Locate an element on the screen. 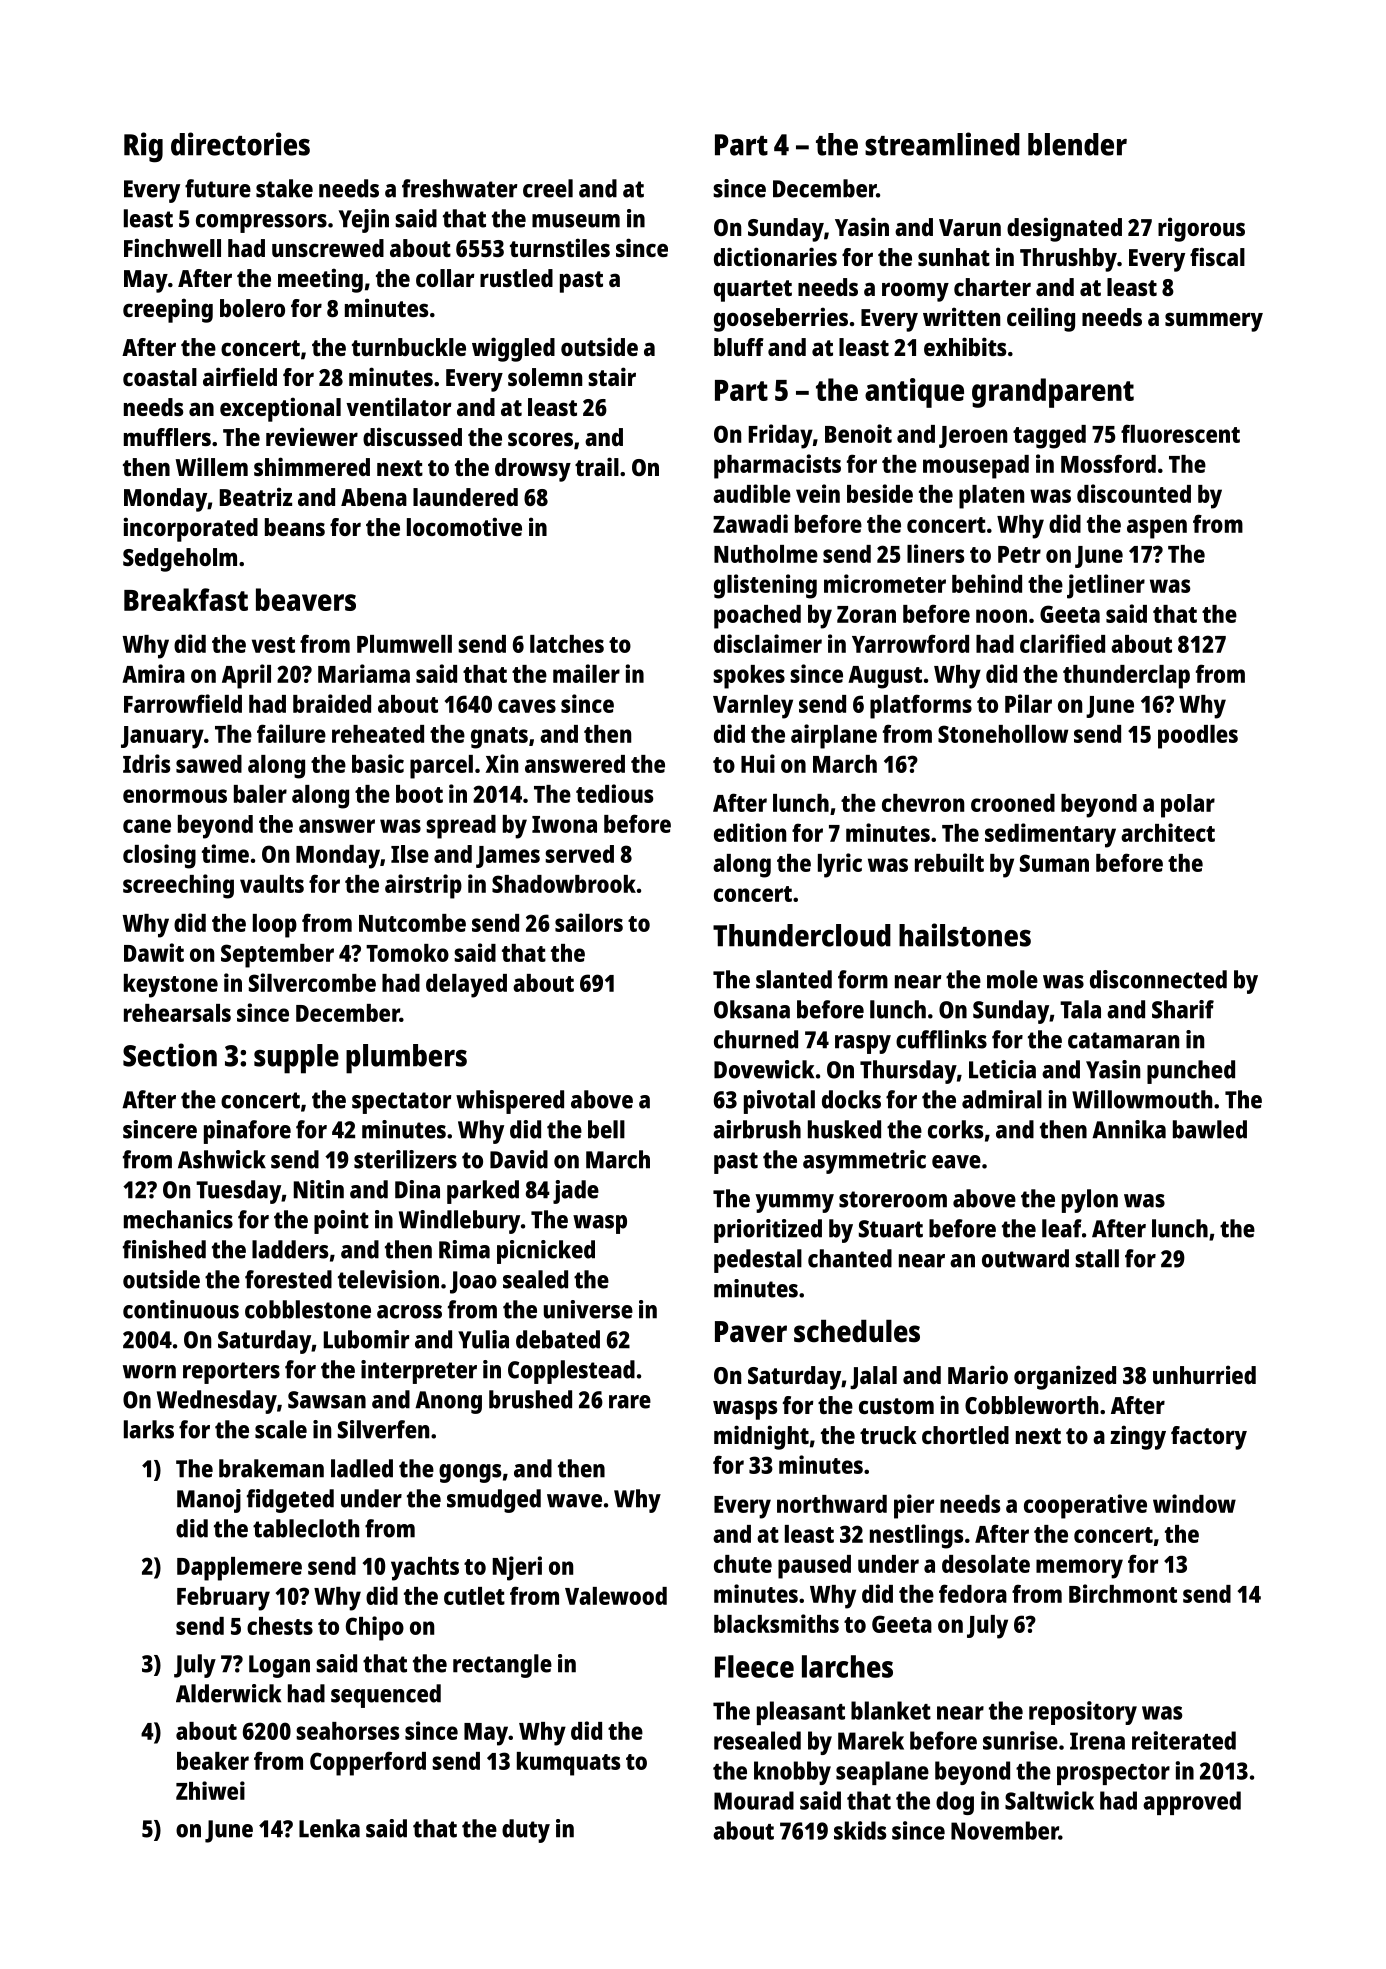  ventilator is located at coordinates (398, 406).
